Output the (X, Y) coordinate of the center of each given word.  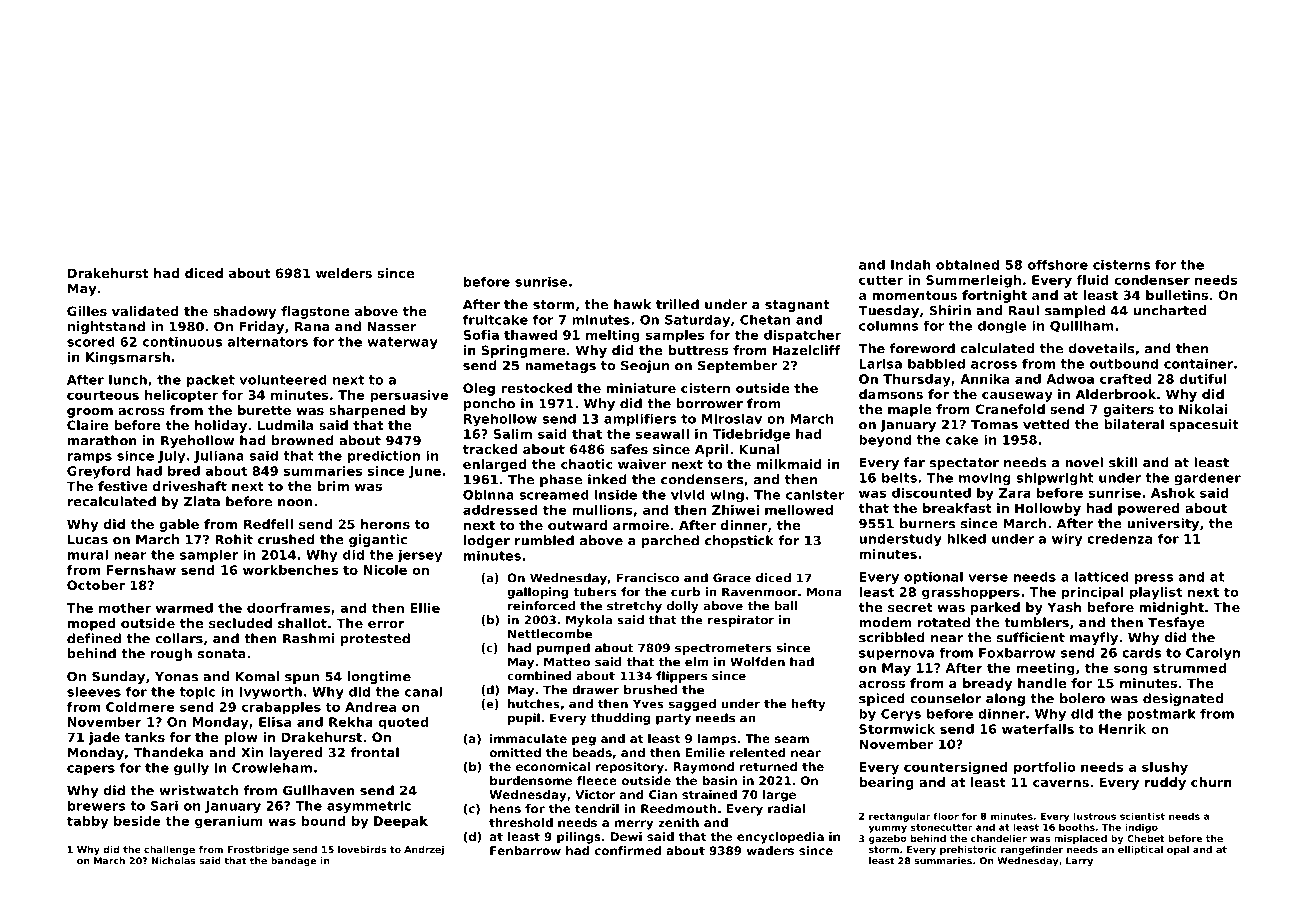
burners (927, 523)
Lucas (88, 540)
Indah (911, 265)
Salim (512, 434)
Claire (88, 425)
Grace (732, 578)
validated (145, 311)
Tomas (994, 425)
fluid (1092, 280)
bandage (293, 862)
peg (584, 741)
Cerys (901, 715)
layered (296, 753)
